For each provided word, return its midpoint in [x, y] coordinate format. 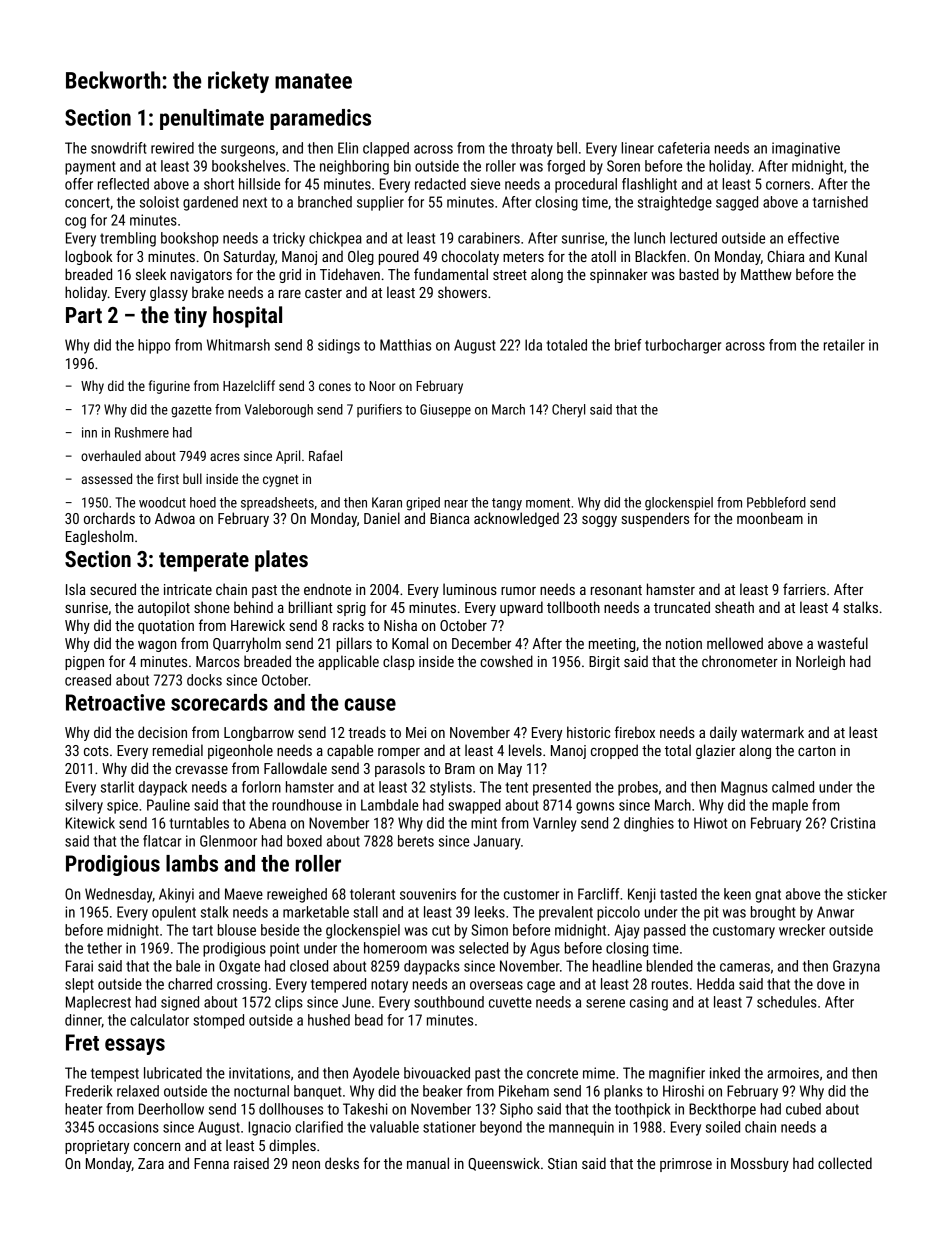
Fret [82, 1042]
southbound [449, 1002]
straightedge [675, 203]
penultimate [212, 119]
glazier [715, 751]
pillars [354, 644]
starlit [117, 787]
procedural [586, 185]
